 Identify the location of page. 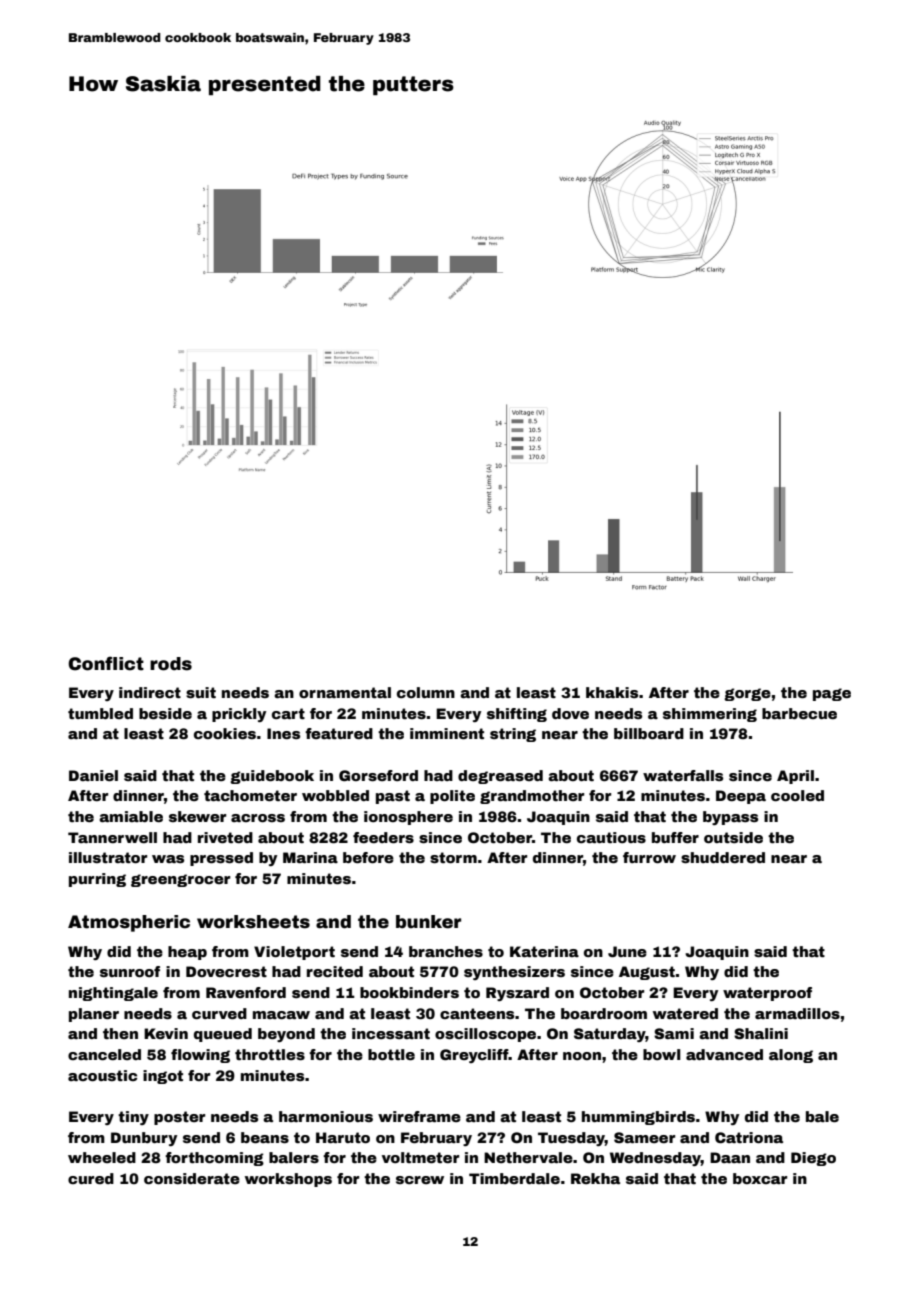
(832, 694).
